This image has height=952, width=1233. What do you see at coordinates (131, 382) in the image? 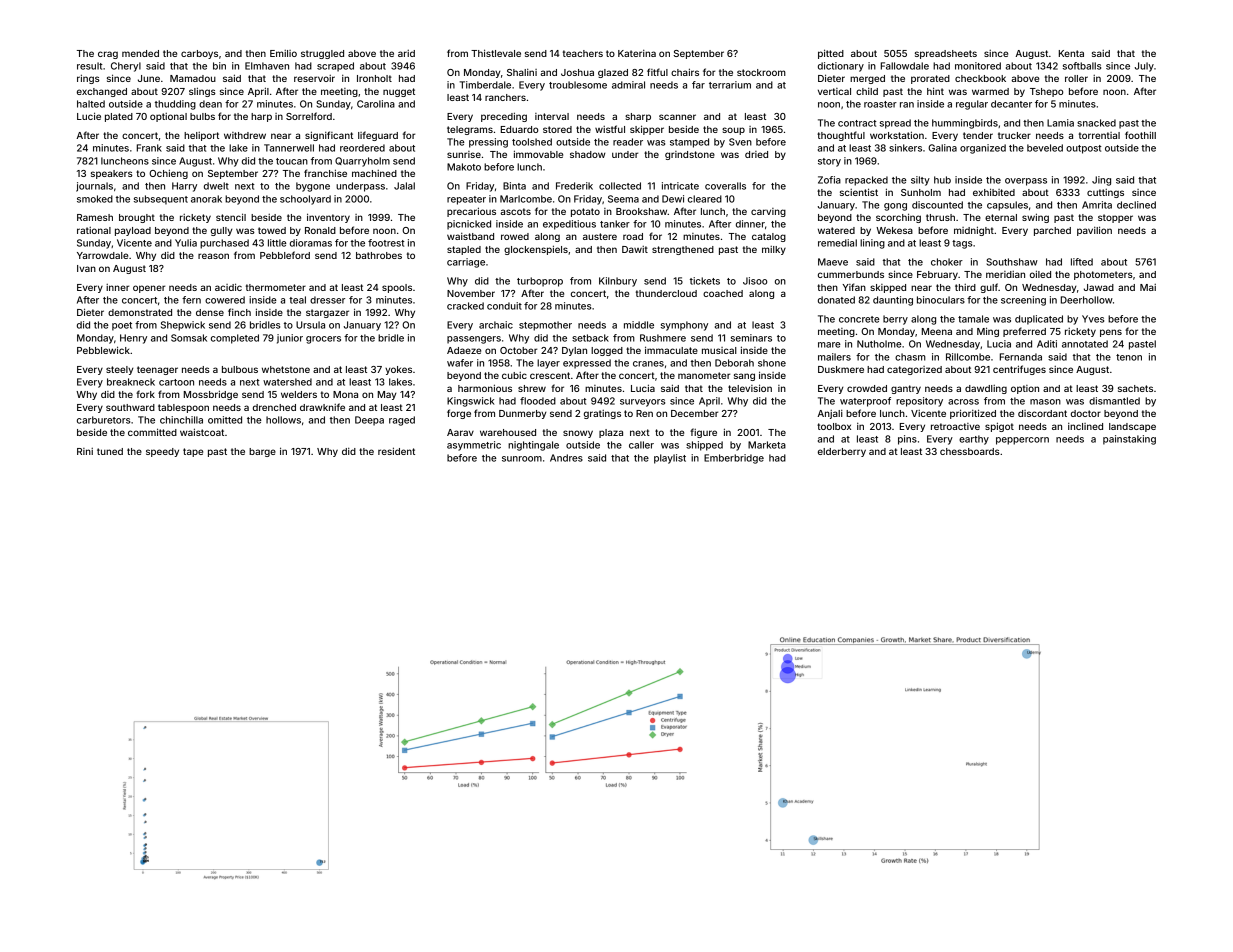
I see `breakneck` at bounding box center [131, 382].
